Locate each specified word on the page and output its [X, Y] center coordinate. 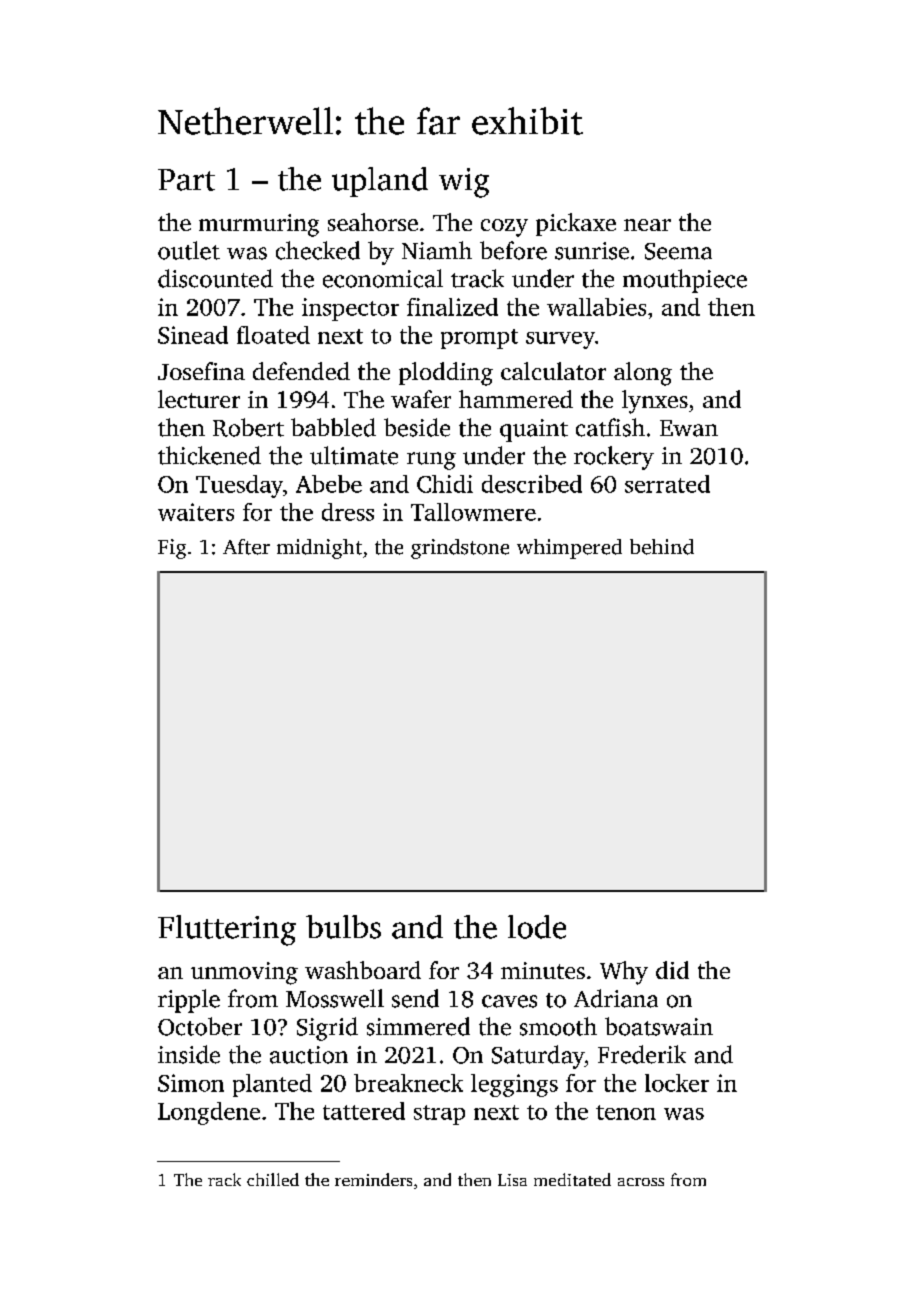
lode [537, 927]
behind [662, 547]
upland [380, 182]
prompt [479, 339]
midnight [319, 549]
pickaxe [576, 224]
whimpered [569, 549]
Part [186, 180]
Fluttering [227, 930]
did [672, 970]
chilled [273, 1179]
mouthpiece [685, 281]
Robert [248, 427]
